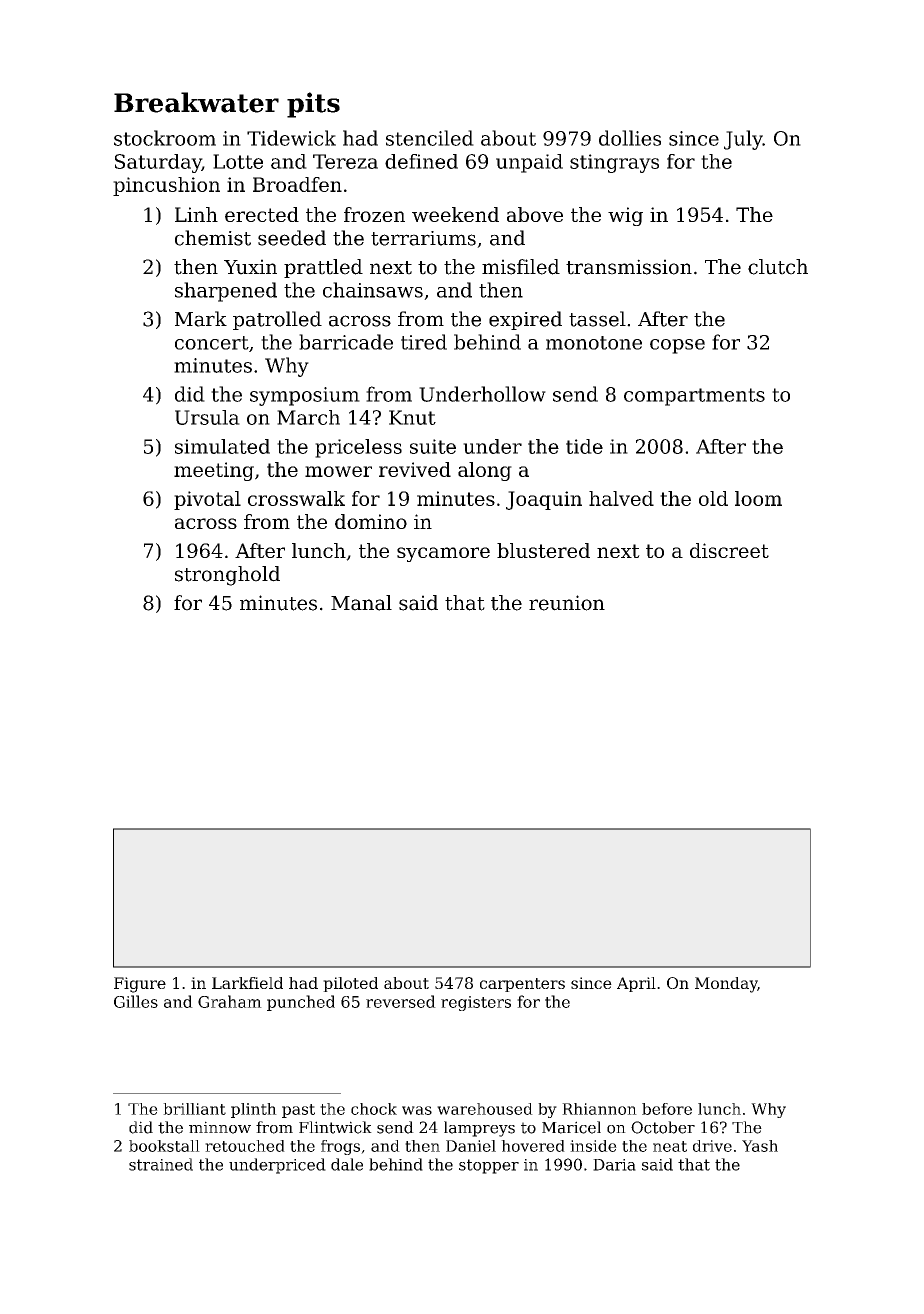 The image size is (924, 1314). I want to click on July, so click(743, 140).
